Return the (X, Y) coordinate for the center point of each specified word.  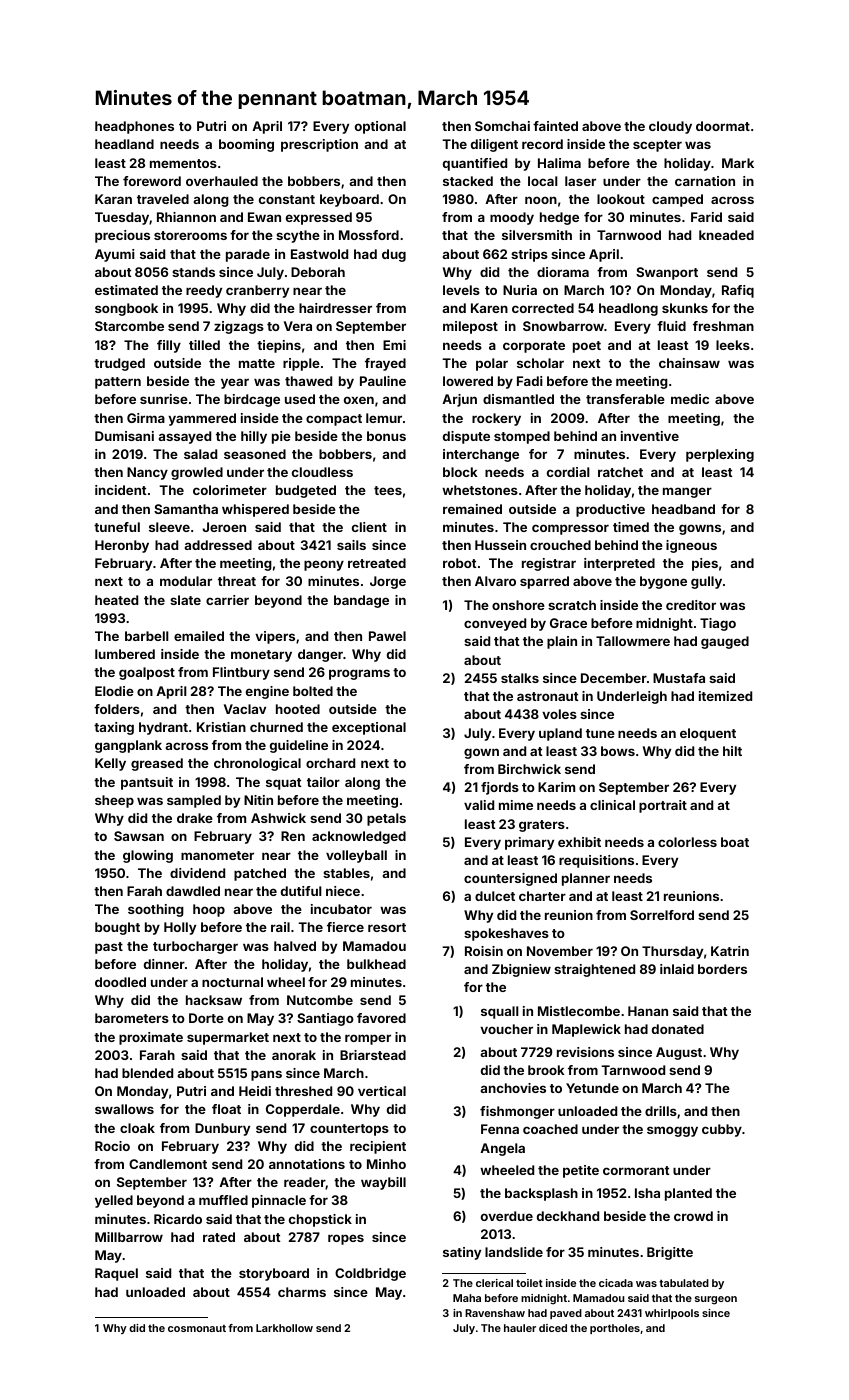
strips (529, 255)
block (460, 472)
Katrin (730, 951)
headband (683, 509)
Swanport (667, 273)
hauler (520, 1328)
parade (248, 255)
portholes (615, 1329)
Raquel (116, 1274)
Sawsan (139, 836)
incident (121, 490)
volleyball (356, 856)
